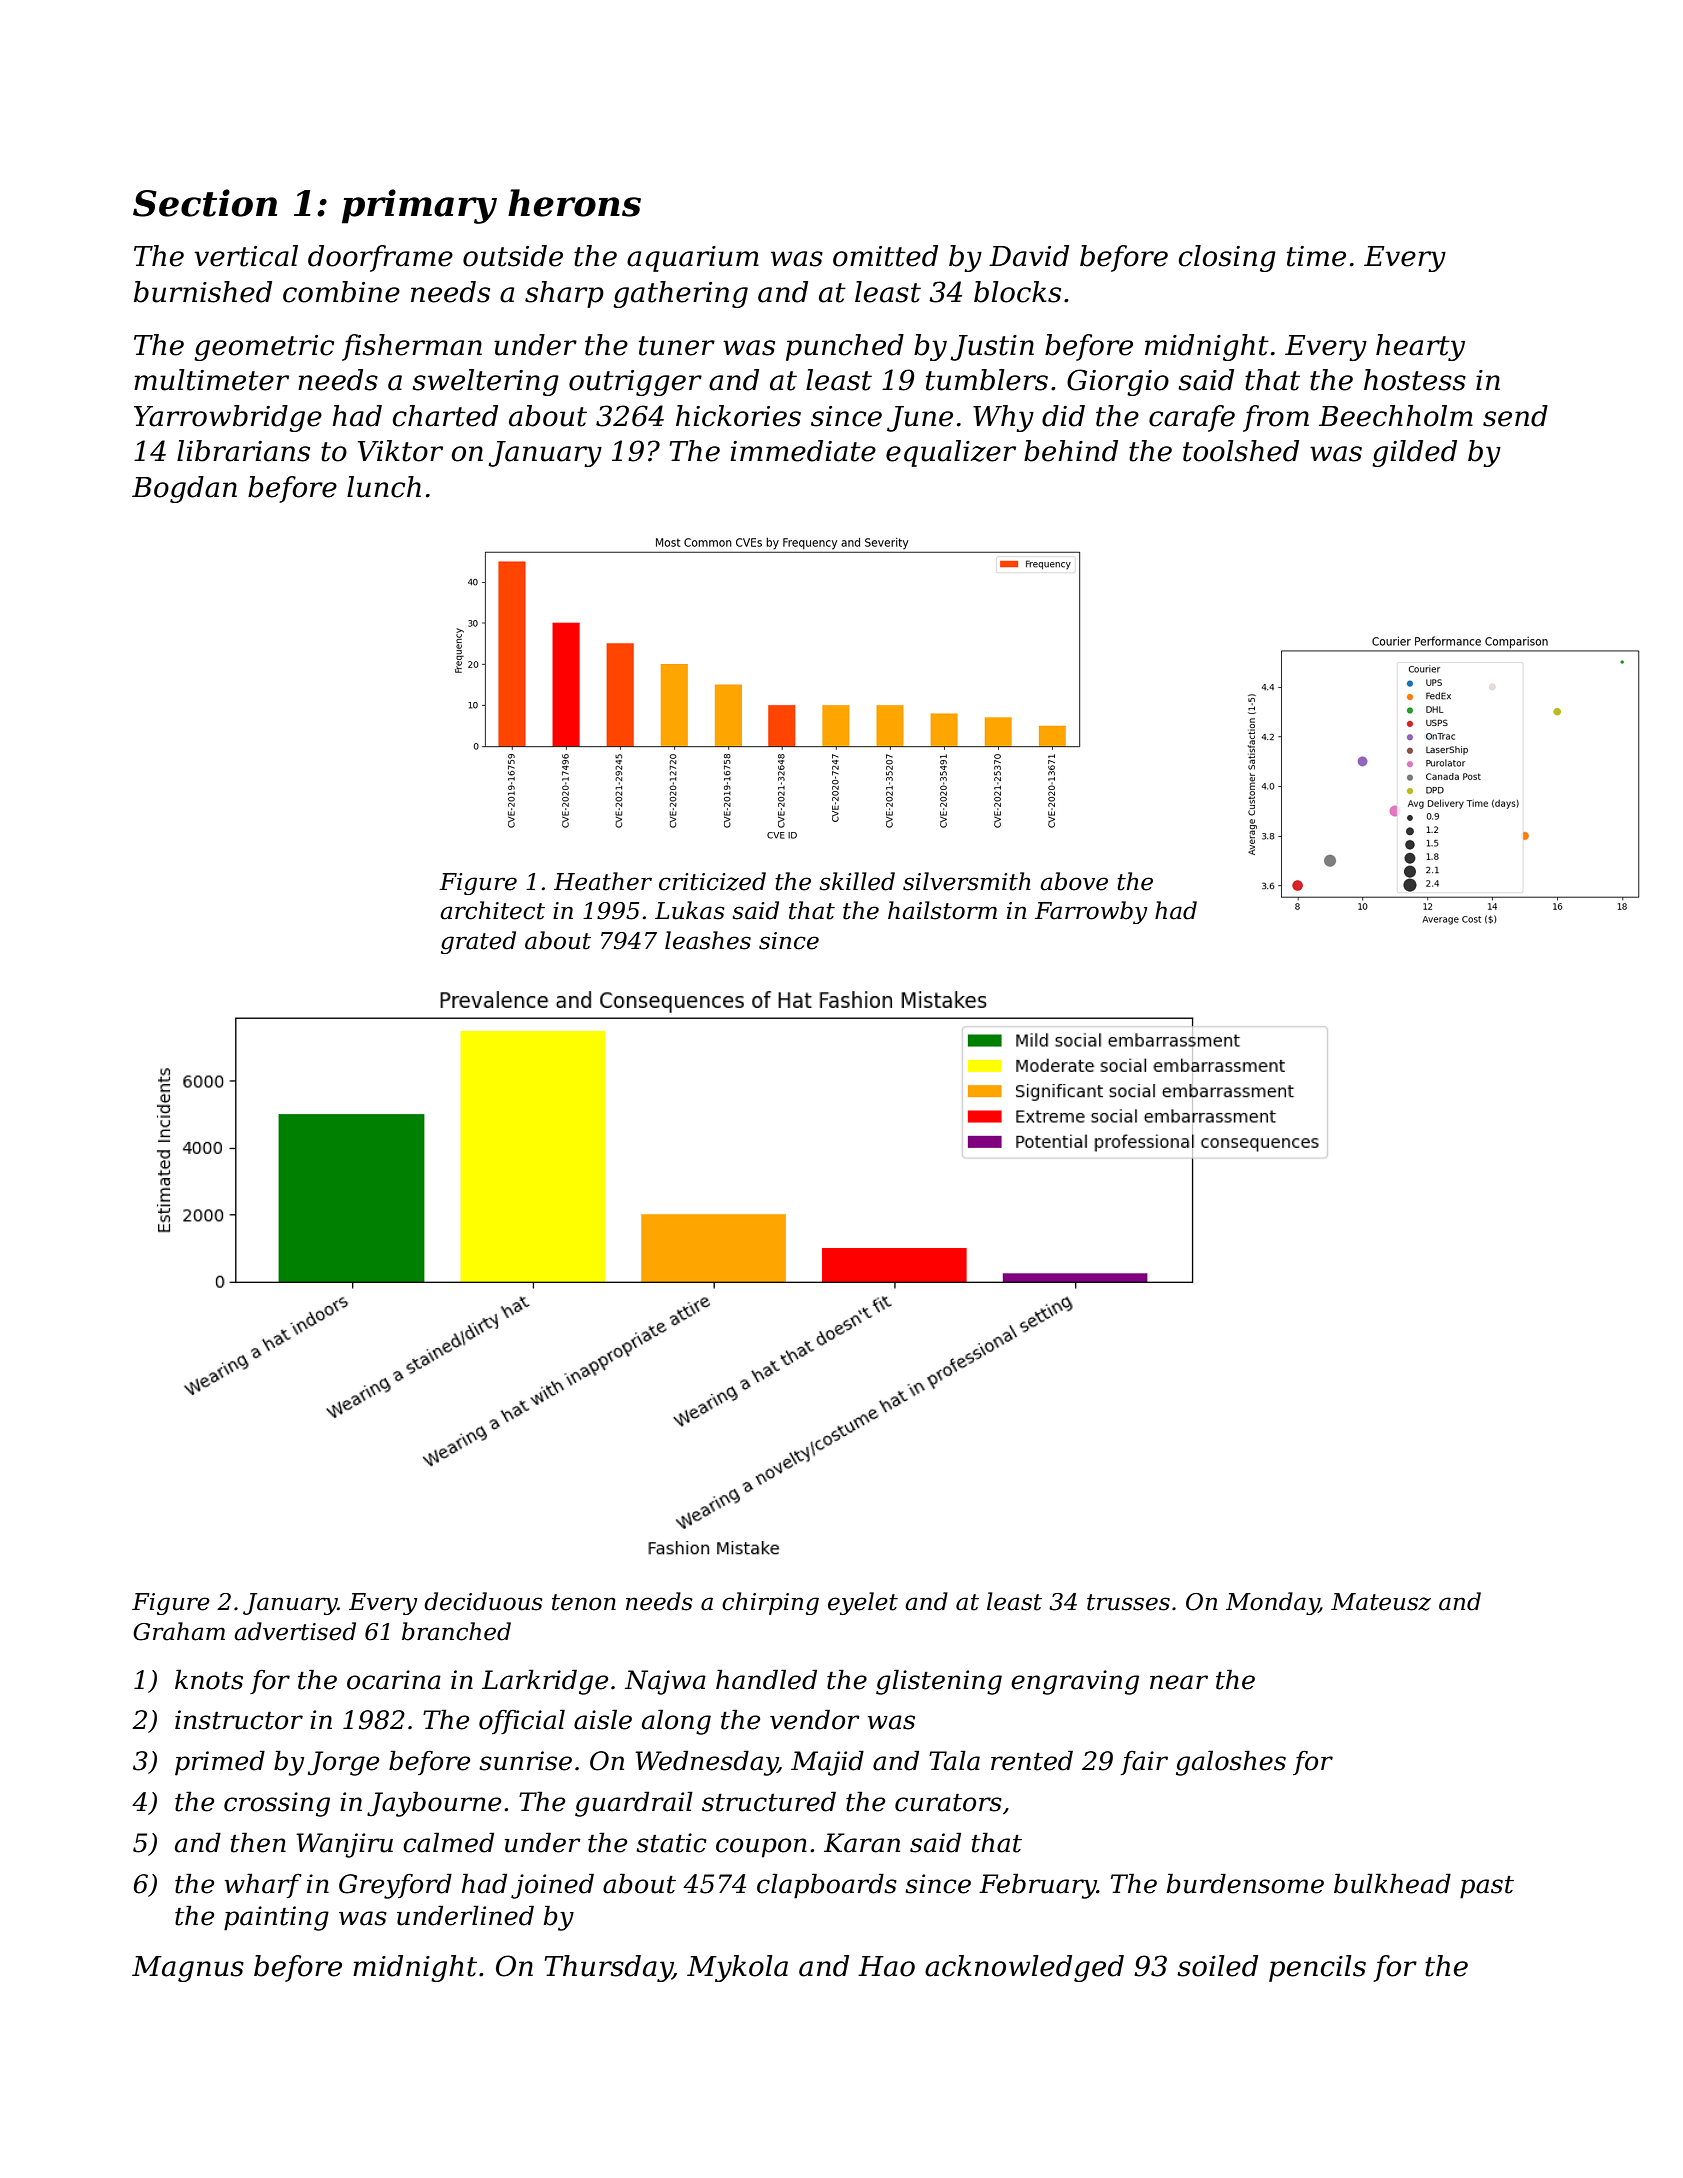  I want to click on herons, so click(574, 203).
